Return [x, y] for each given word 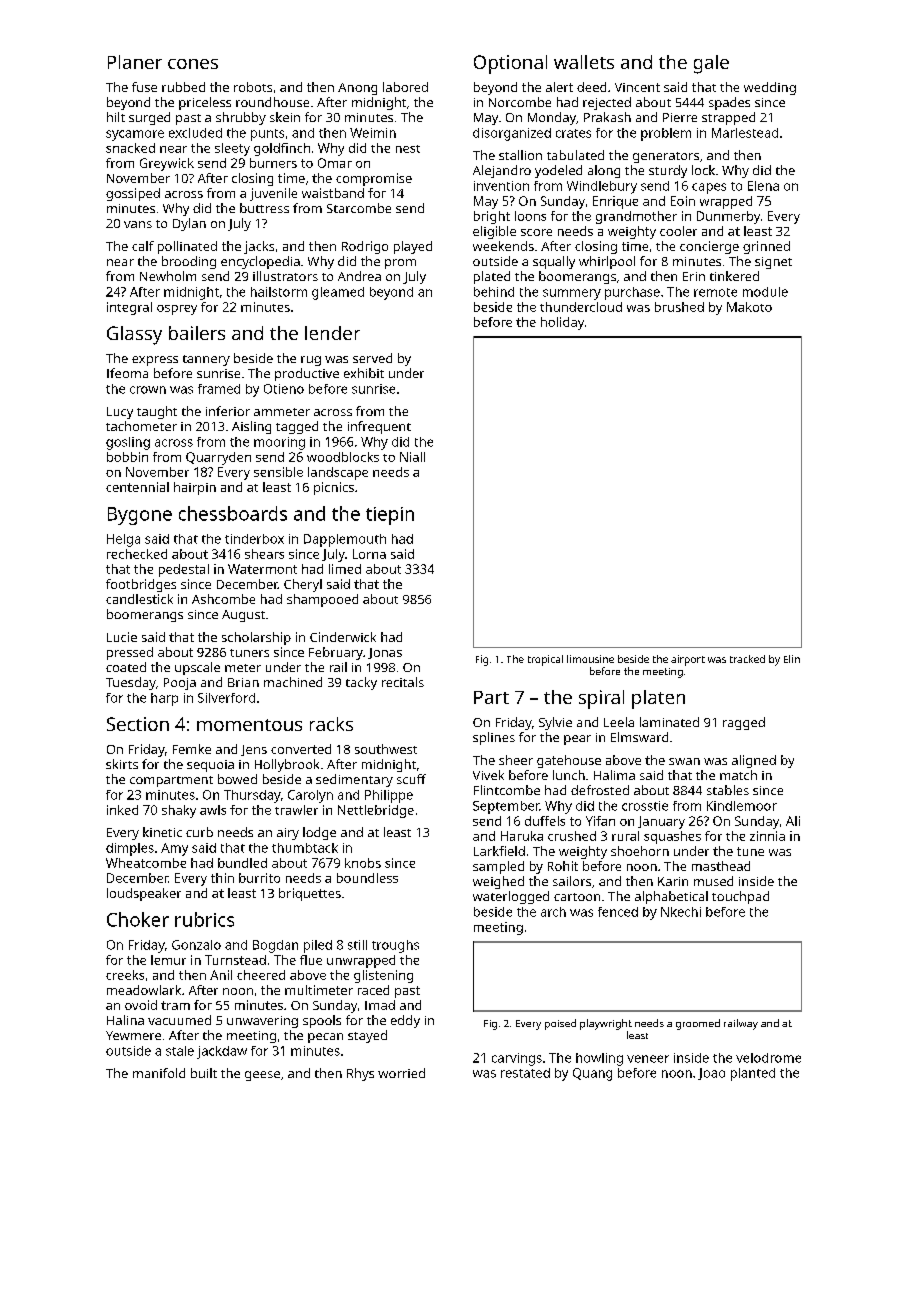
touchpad [740, 897]
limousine [590, 659]
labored [405, 87]
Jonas [385, 653]
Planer [135, 62]
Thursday [252, 796]
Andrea [359, 276]
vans [138, 224]
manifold [159, 1073]
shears [264, 554]
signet [773, 263]
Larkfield [499, 851]
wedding [770, 88]
